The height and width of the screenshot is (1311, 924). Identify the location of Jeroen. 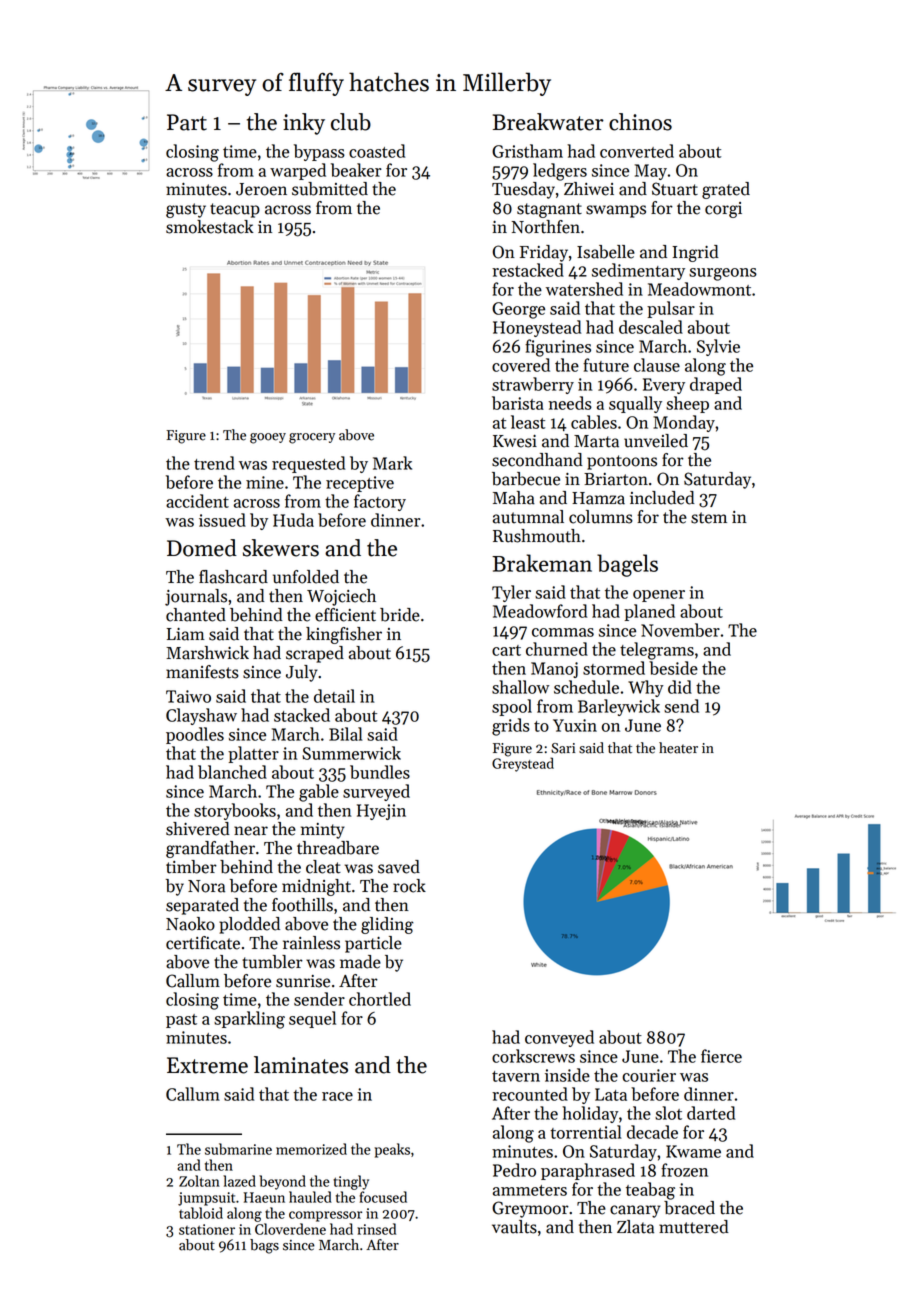
(261, 189).
